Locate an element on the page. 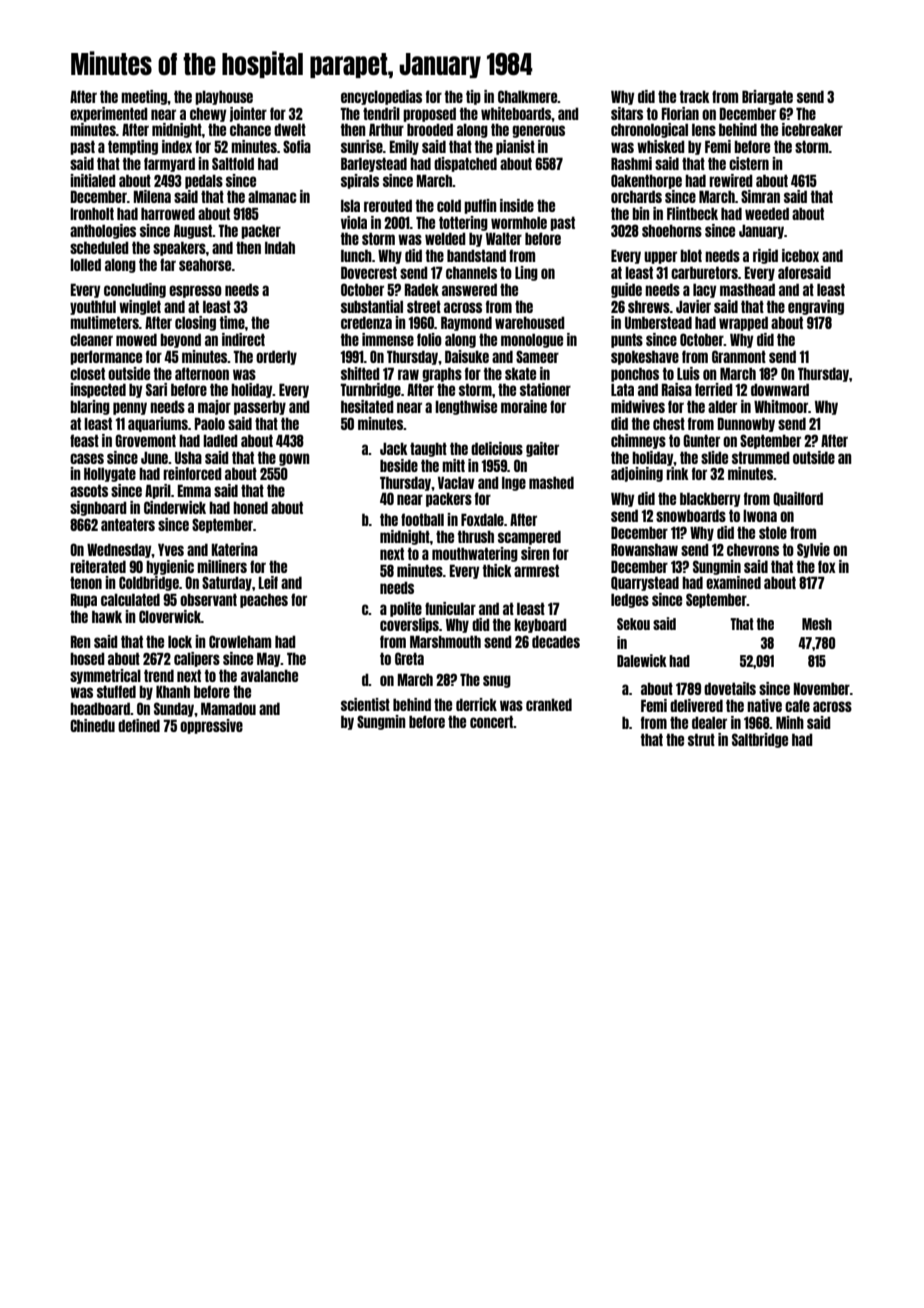 Image resolution: width=924 pixels, height=1308 pixels. rerouted is located at coordinates (388, 205).
